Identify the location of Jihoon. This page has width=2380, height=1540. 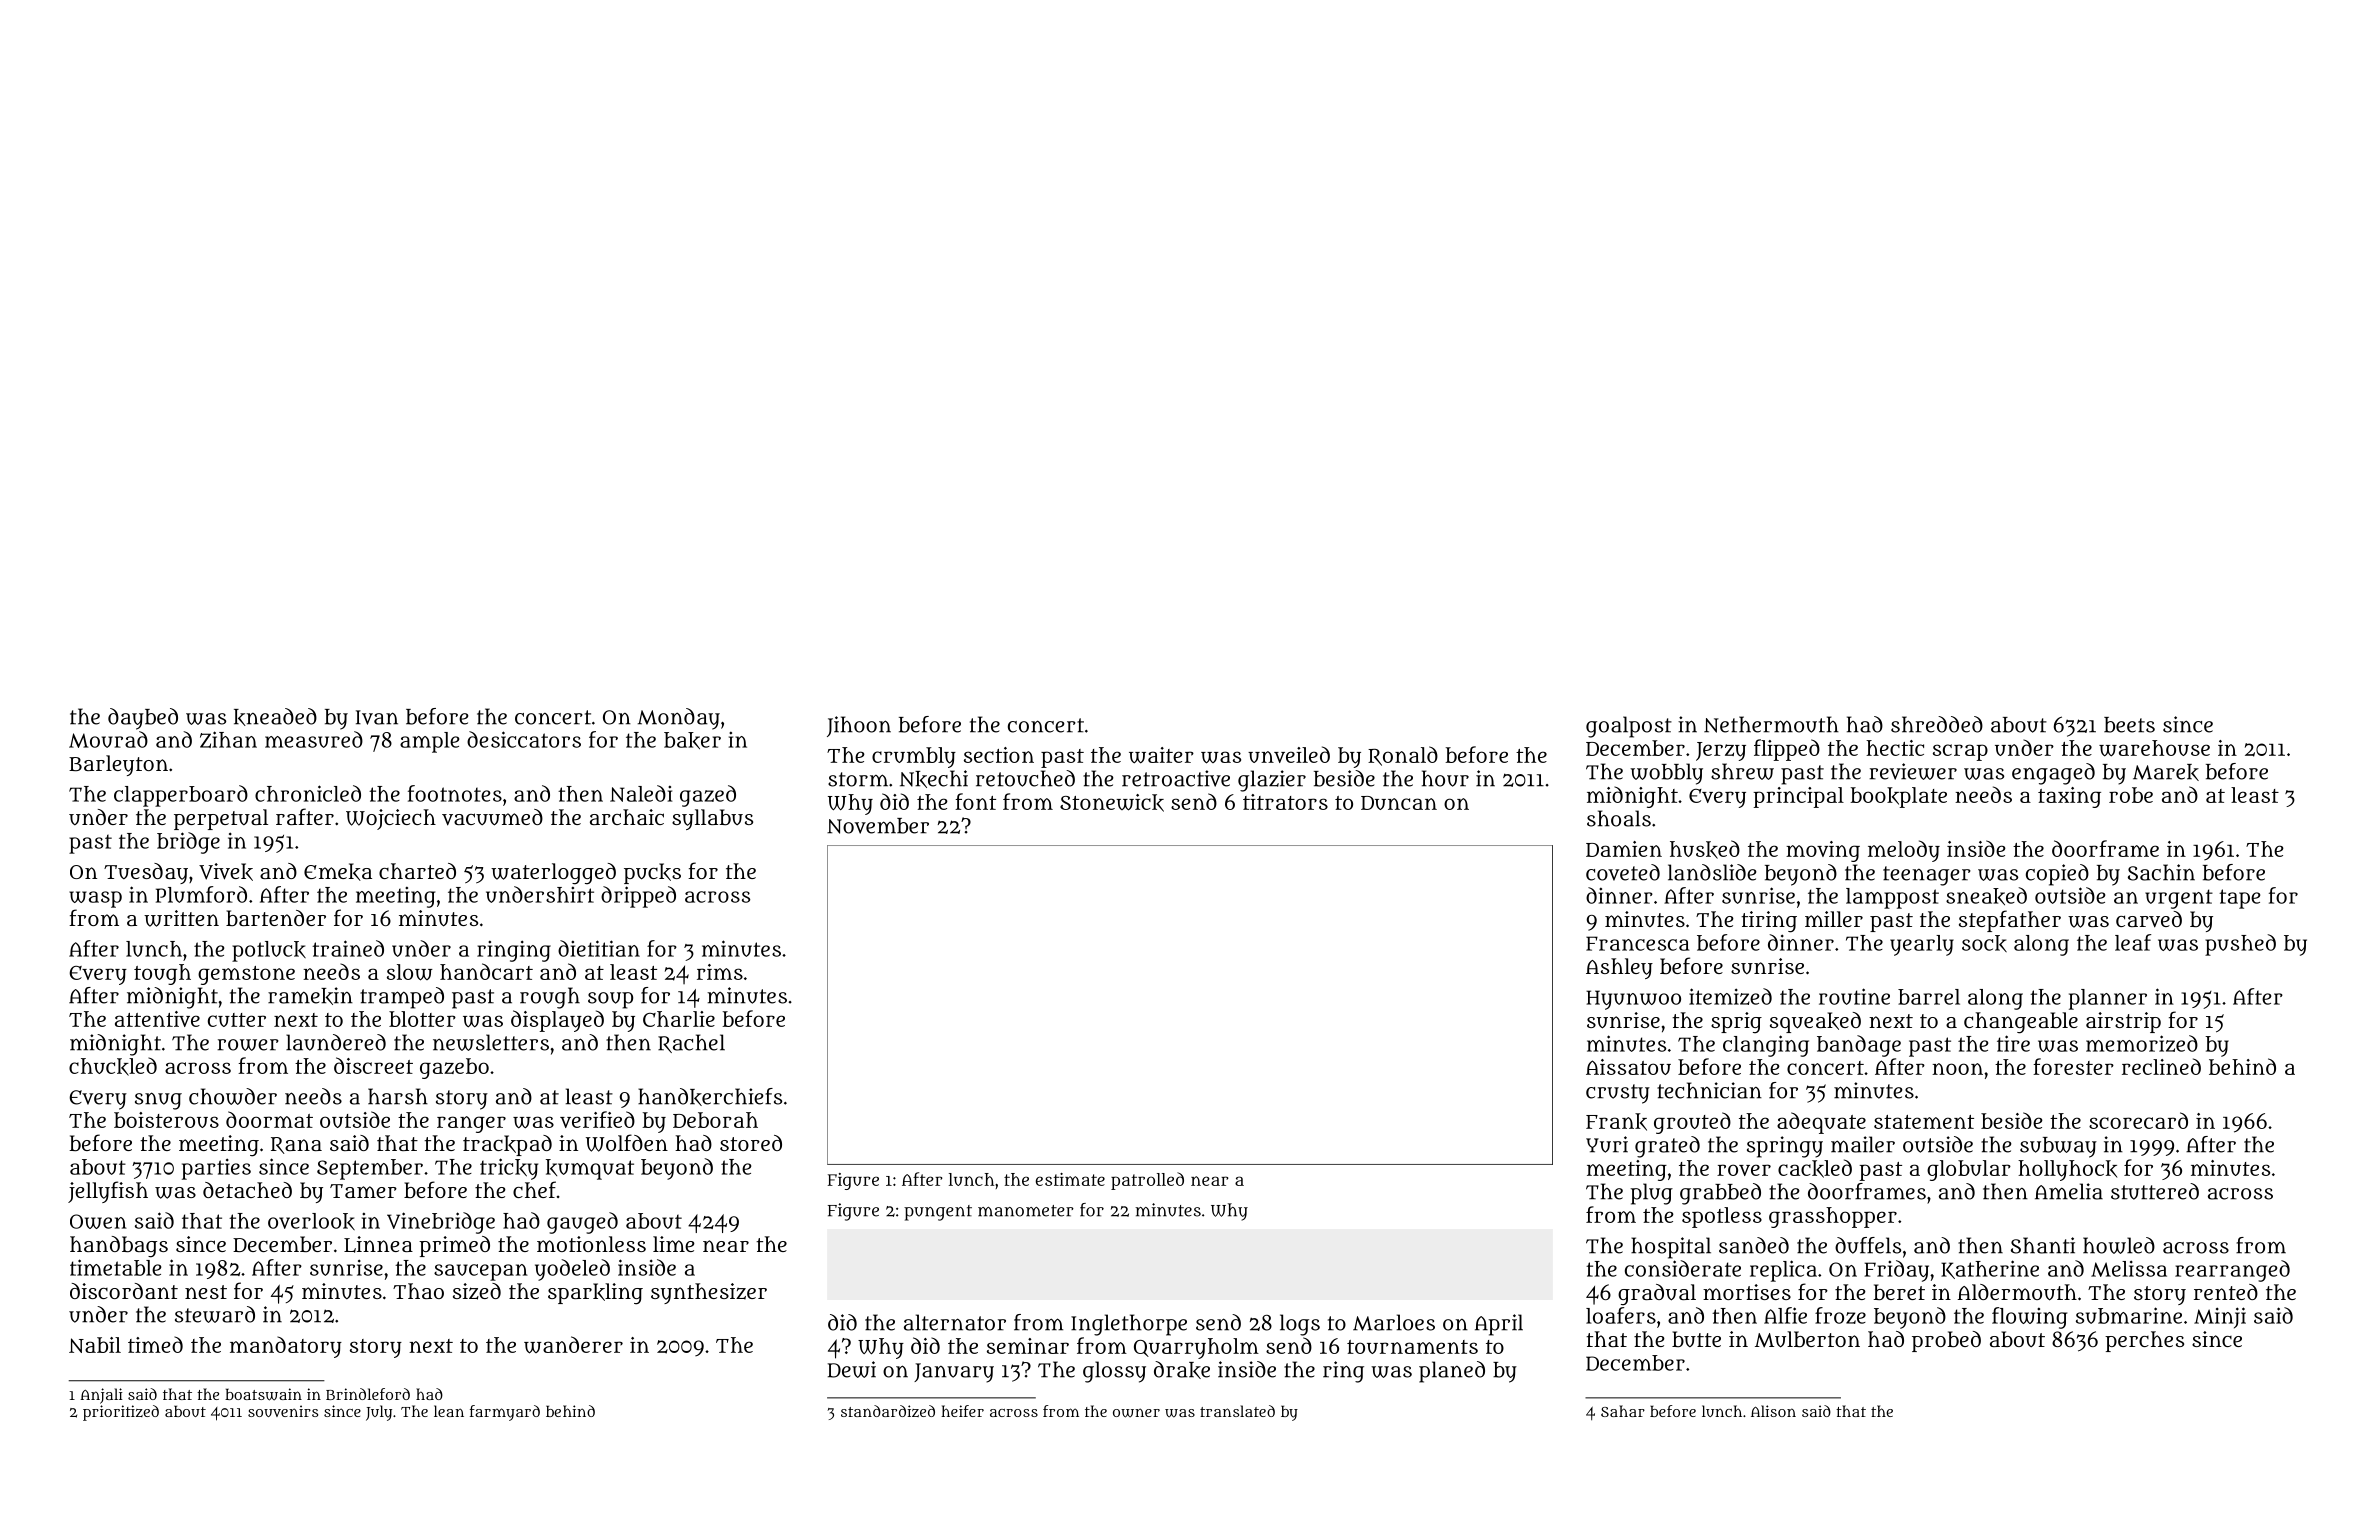
(859, 726).
